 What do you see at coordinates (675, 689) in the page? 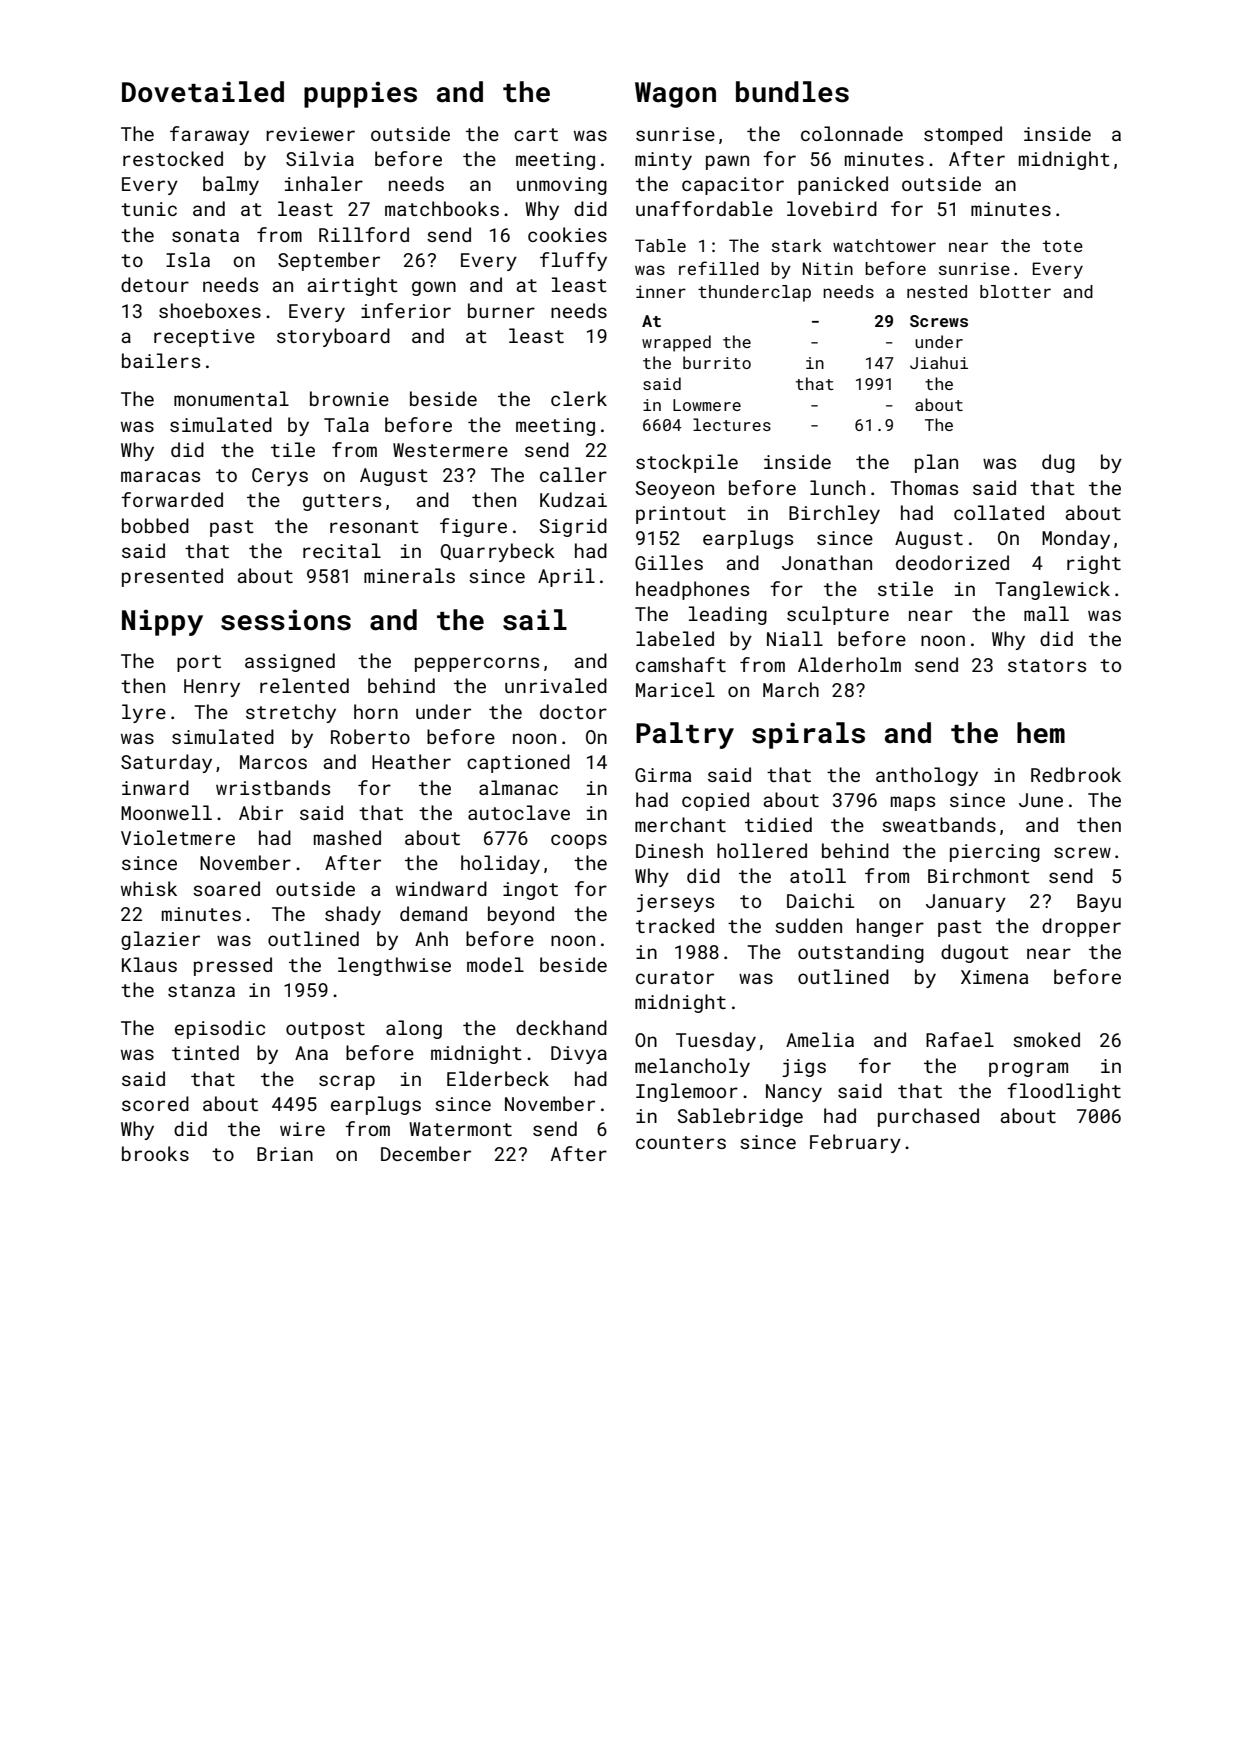
I see `Maricel` at bounding box center [675, 689].
